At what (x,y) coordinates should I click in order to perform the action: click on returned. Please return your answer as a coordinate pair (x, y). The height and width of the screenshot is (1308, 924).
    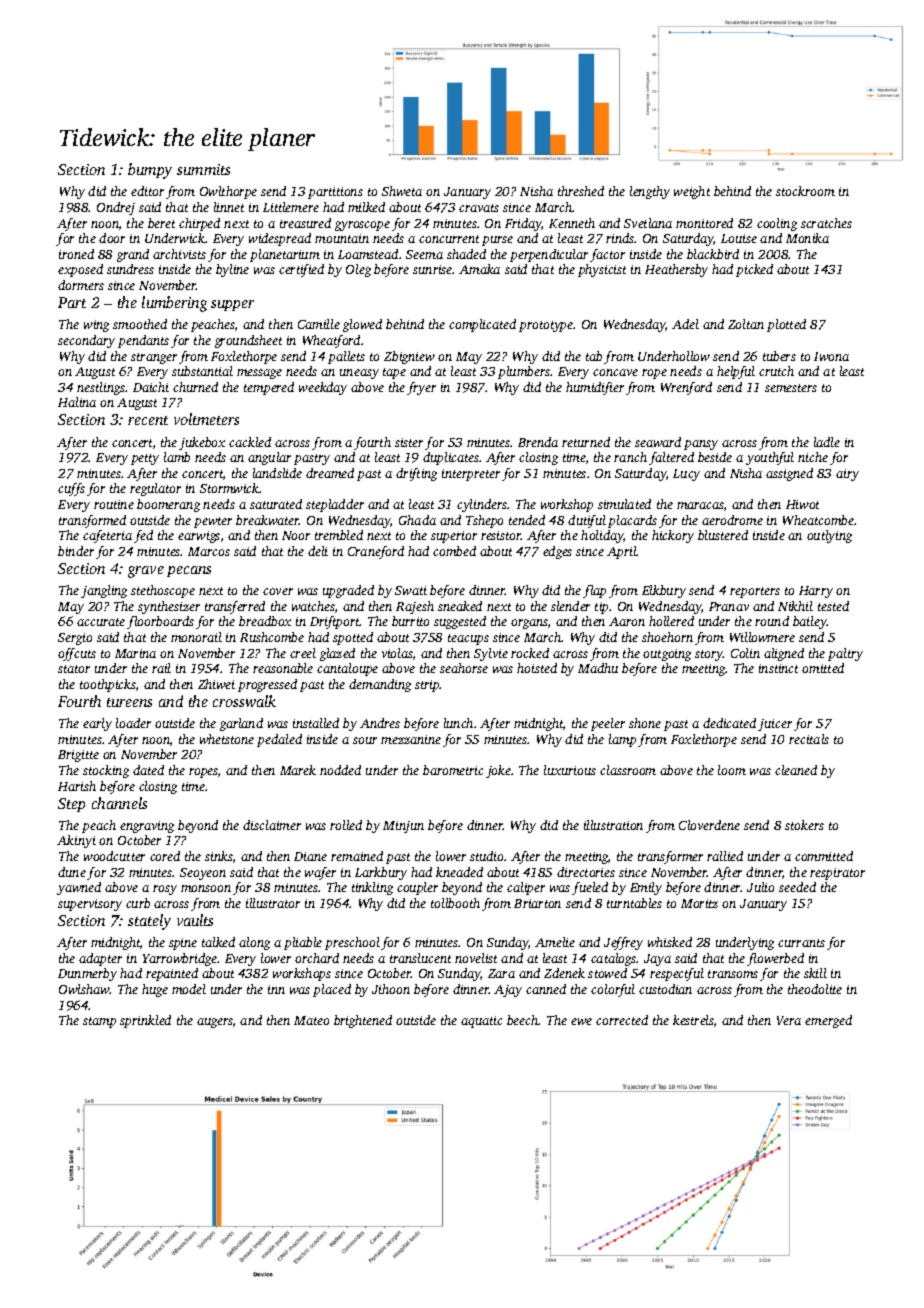
    Looking at the image, I should click on (586, 442).
